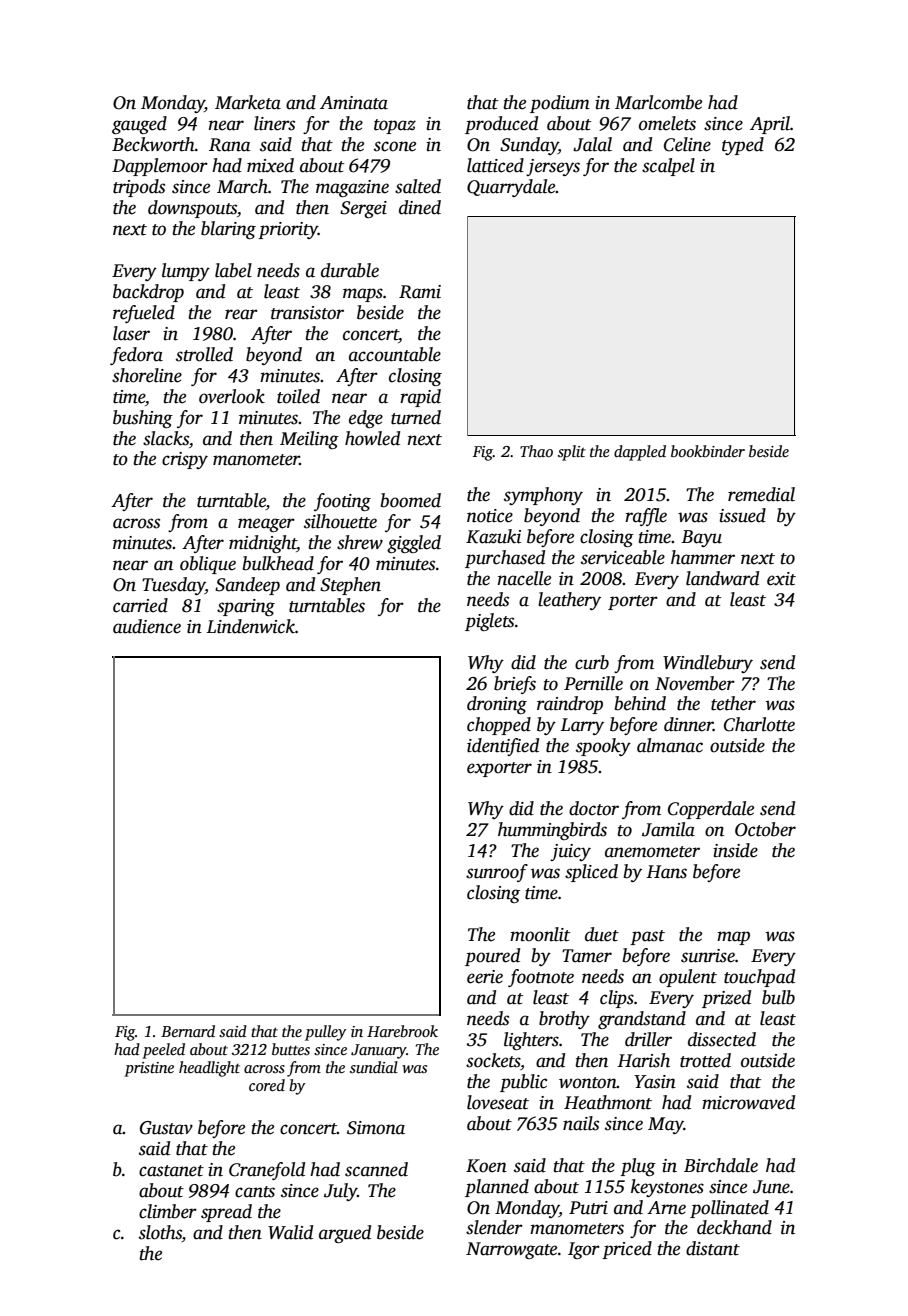 Image resolution: width=908 pixels, height=1316 pixels. I want to click on landward, so click(722, 578).
